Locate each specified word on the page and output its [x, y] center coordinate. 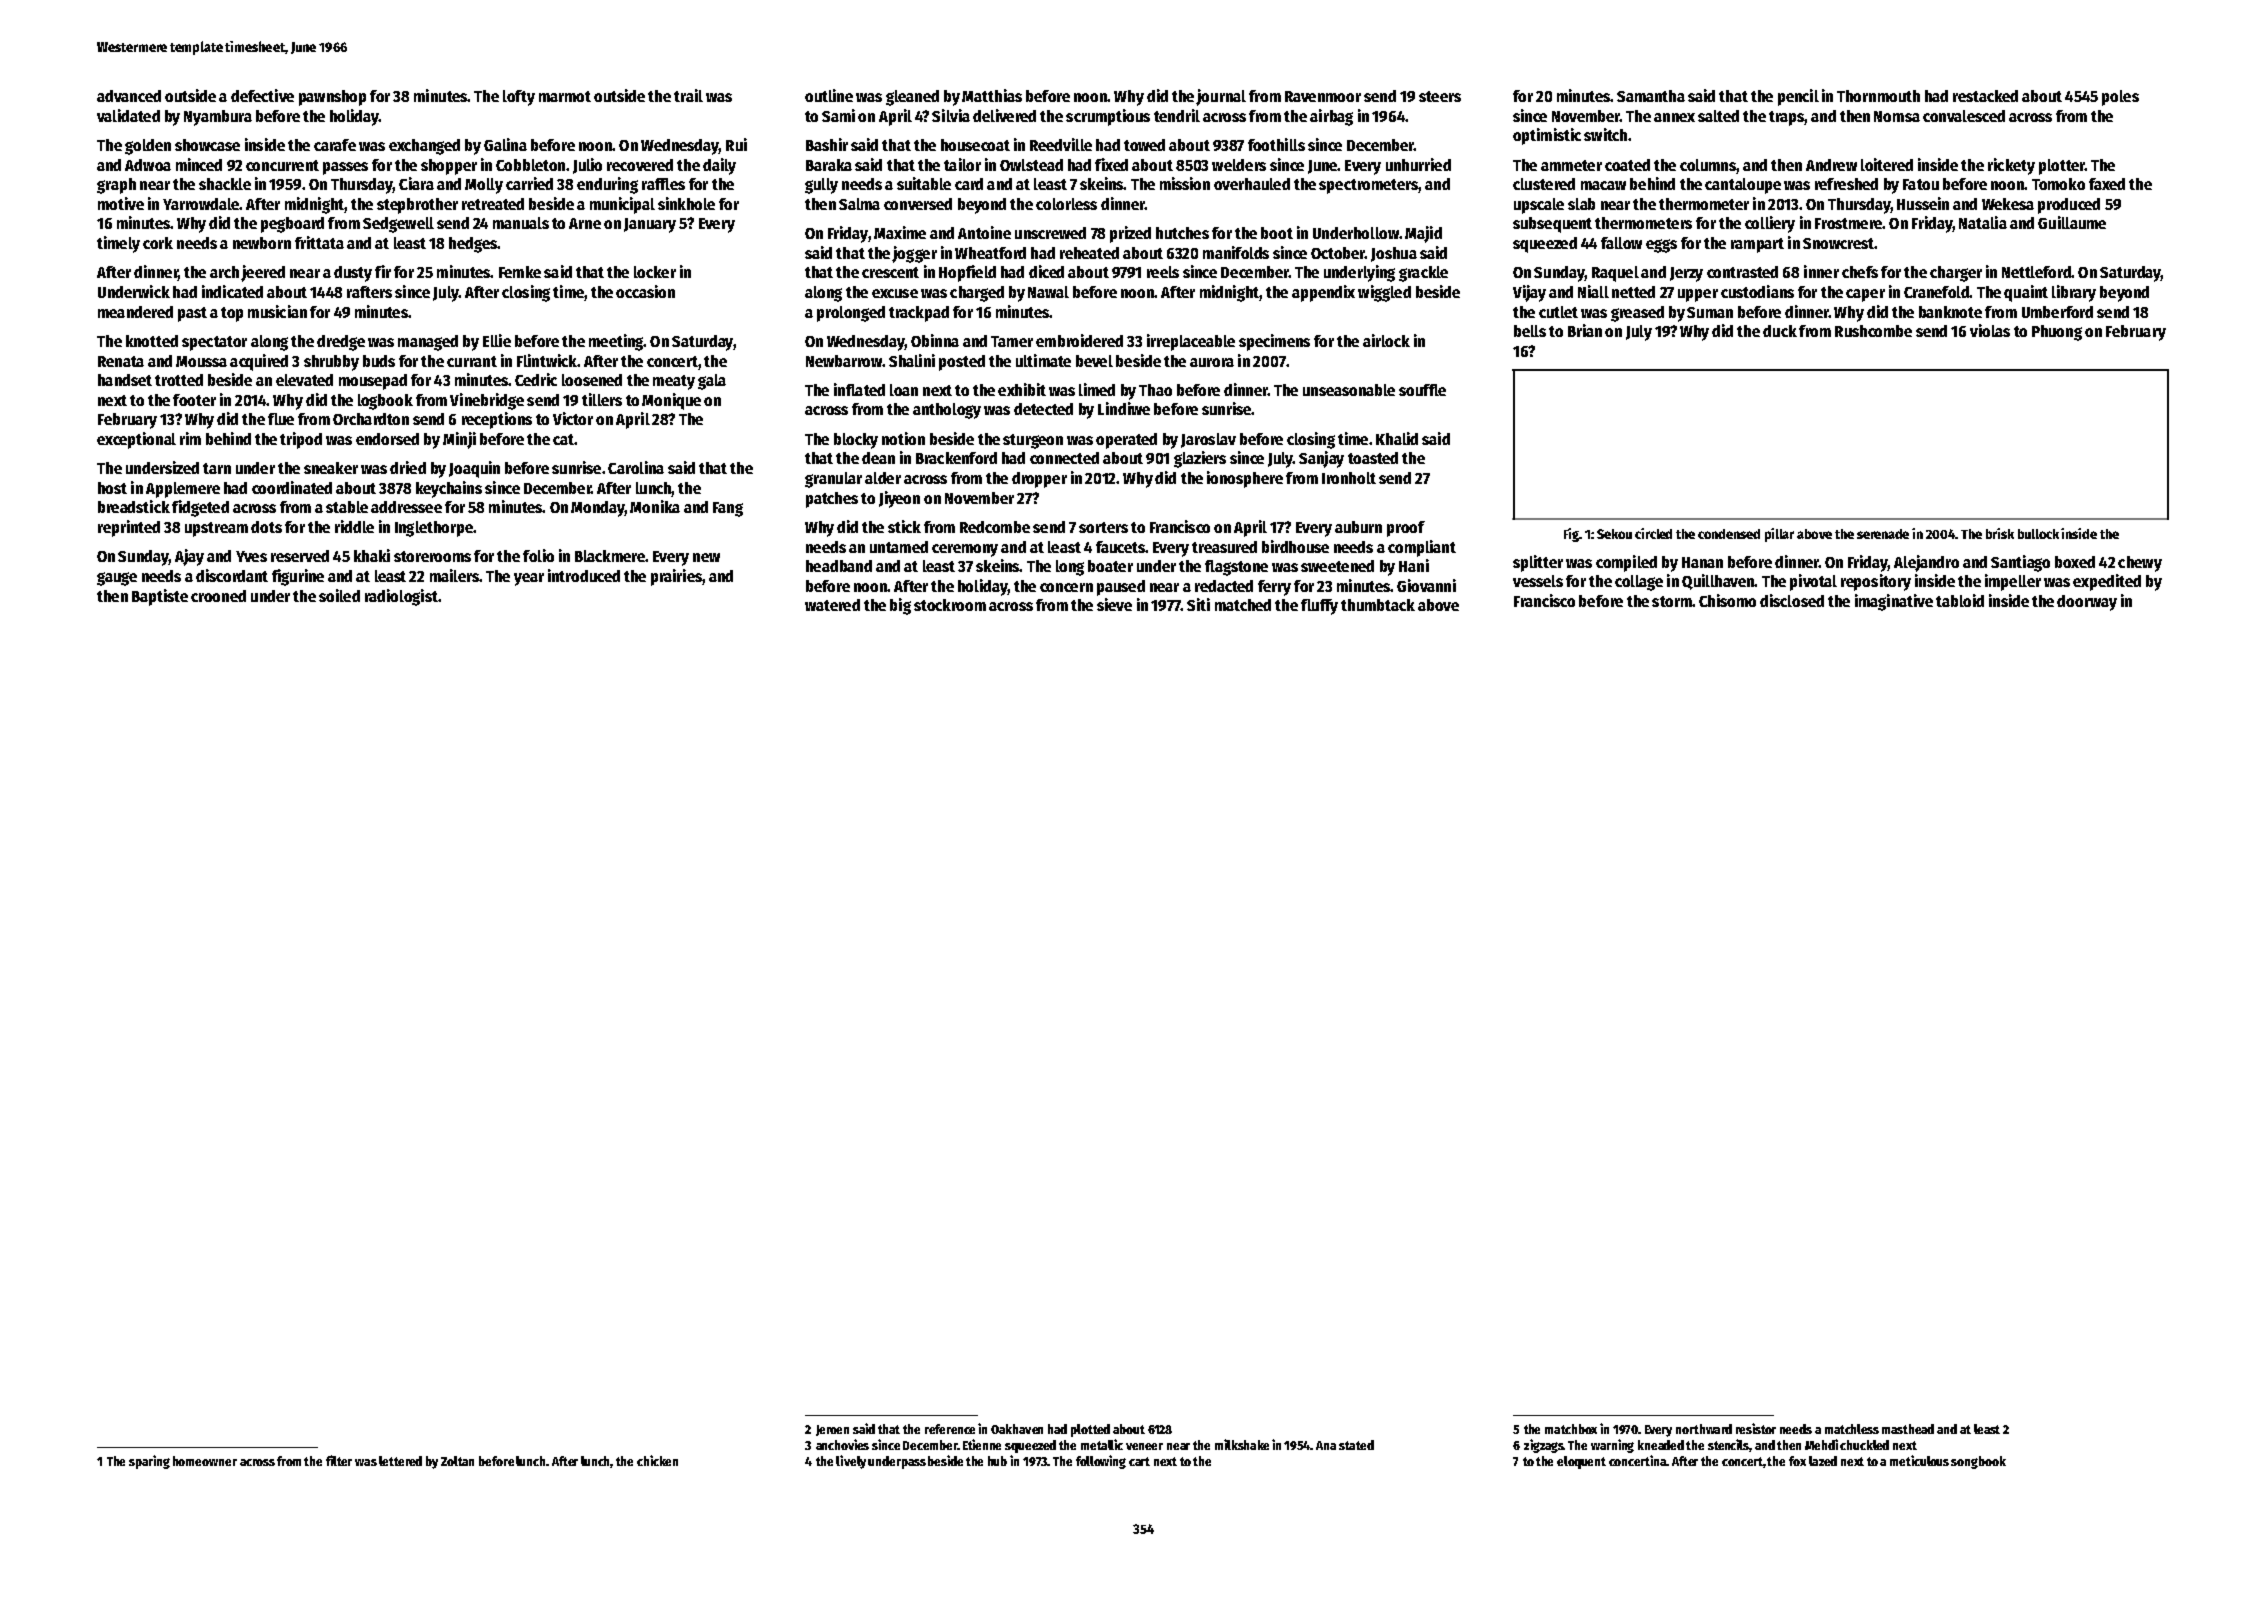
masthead [1908, 1429]
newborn [262, 243]
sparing [149, 1462]
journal [1221, 97]
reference [950, 1429]
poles [2120, 98]
